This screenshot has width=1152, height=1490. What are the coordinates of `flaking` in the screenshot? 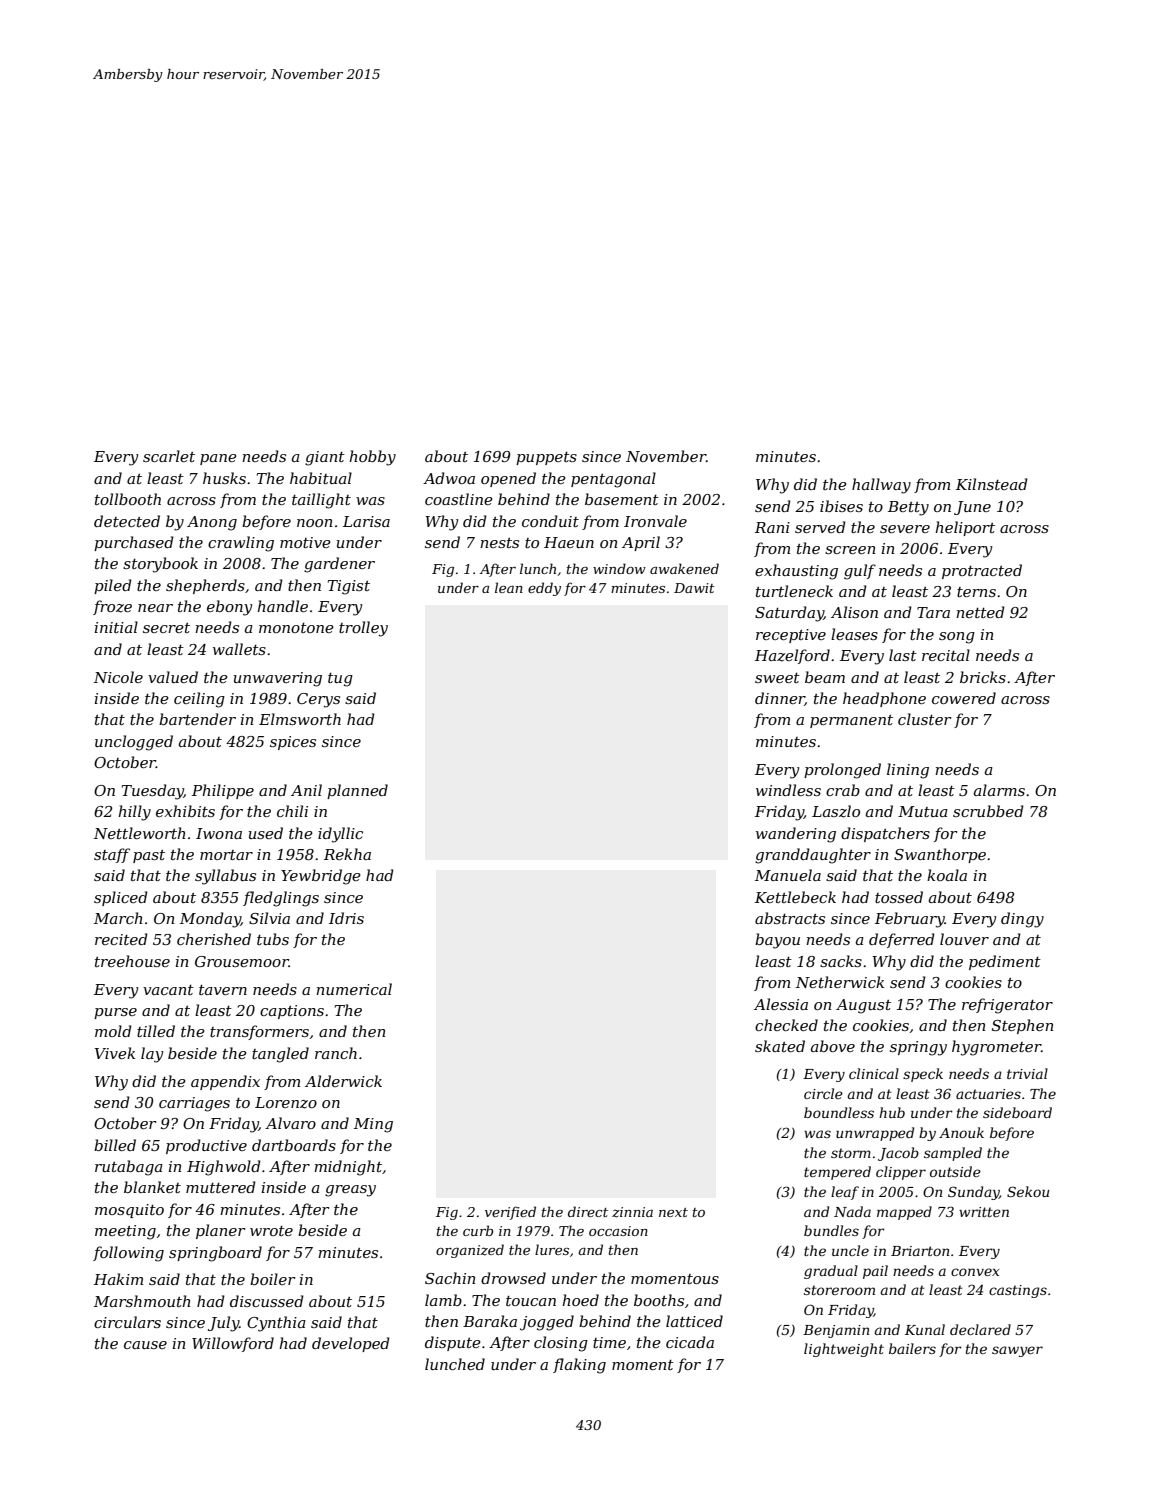 It's located at (579, 1366).
